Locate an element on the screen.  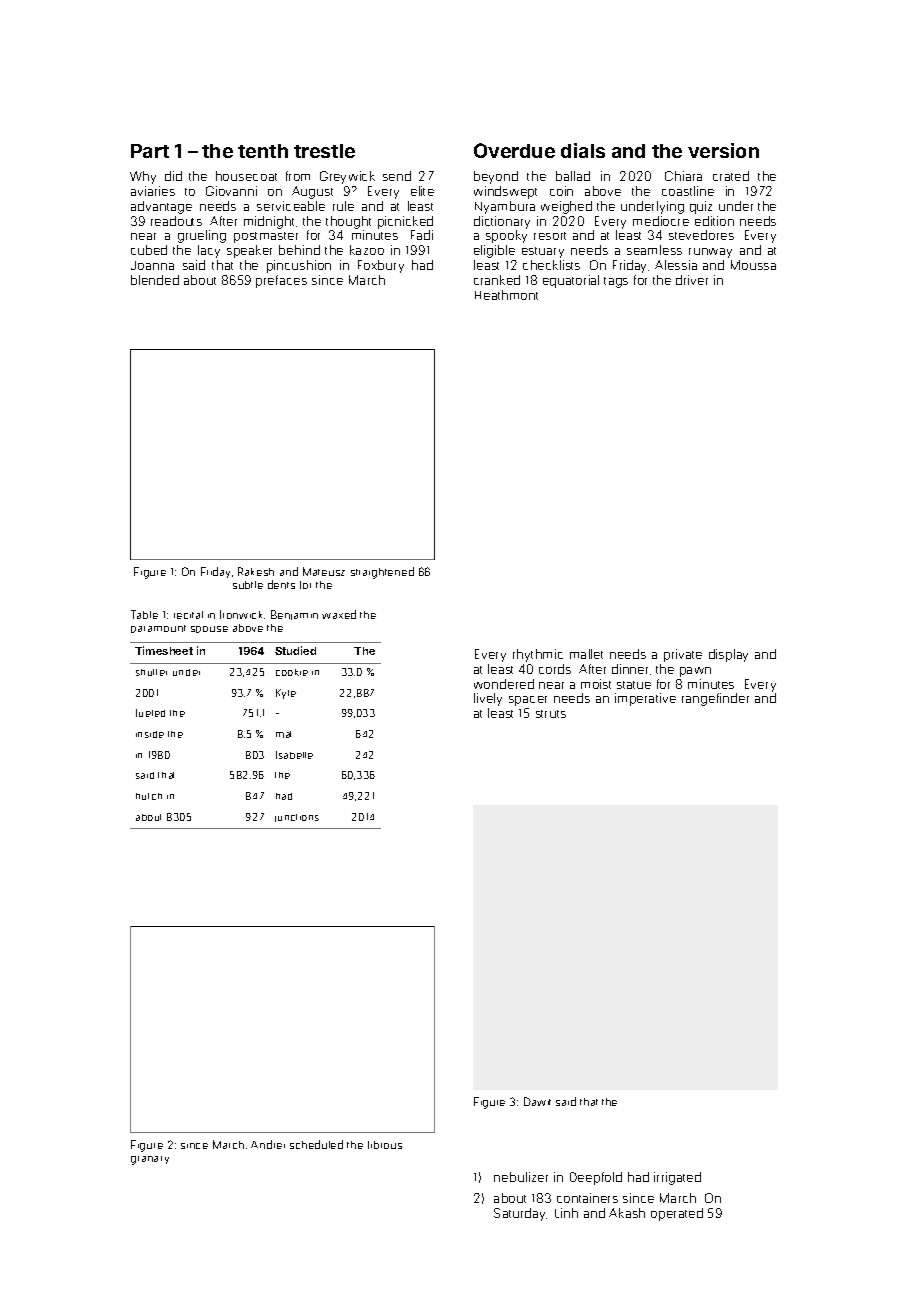
Andrei is located at coordinates (268, 1144).
